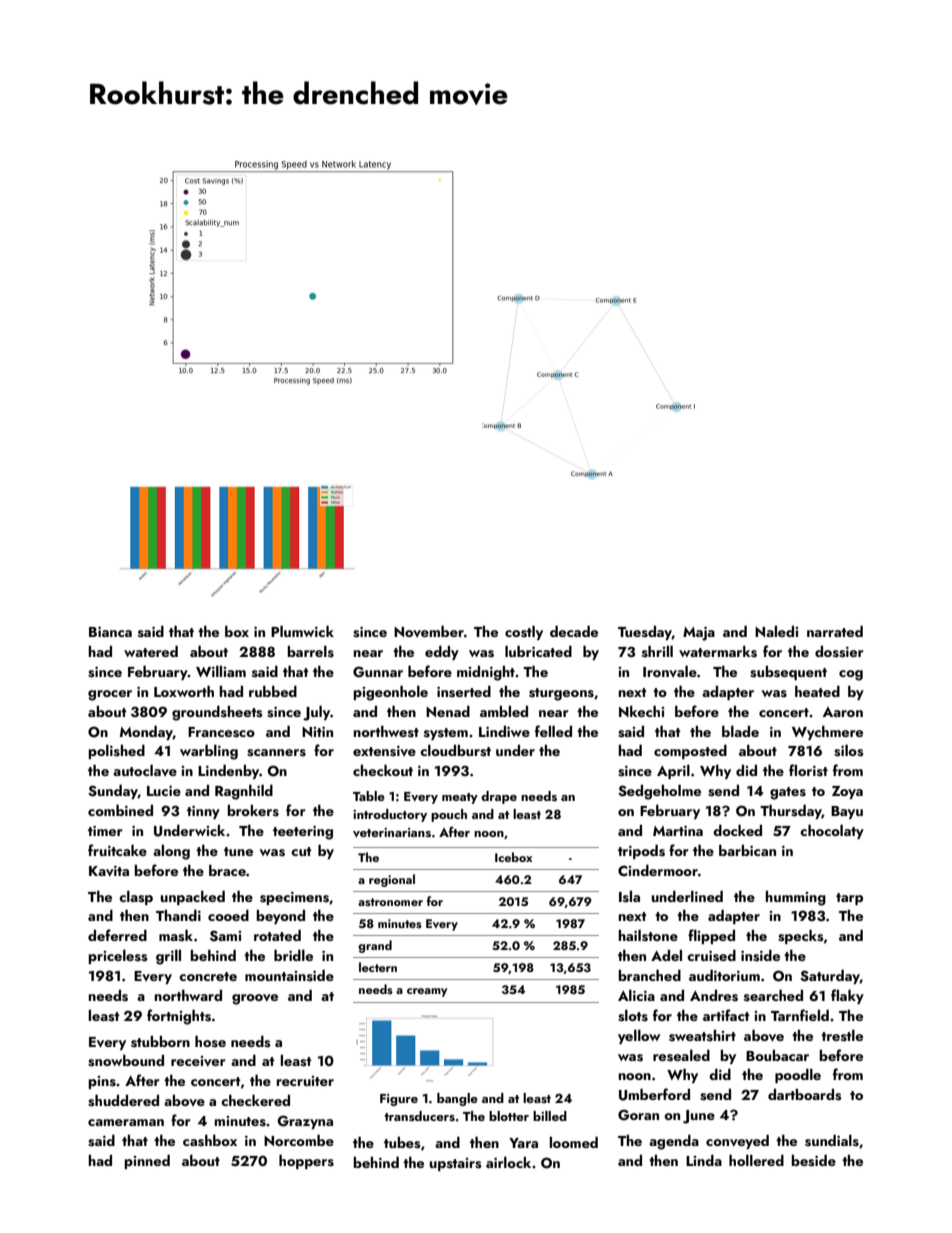 This screenshot has height=1233, width=952. I want to click on Bayu, so click(847, 812).
